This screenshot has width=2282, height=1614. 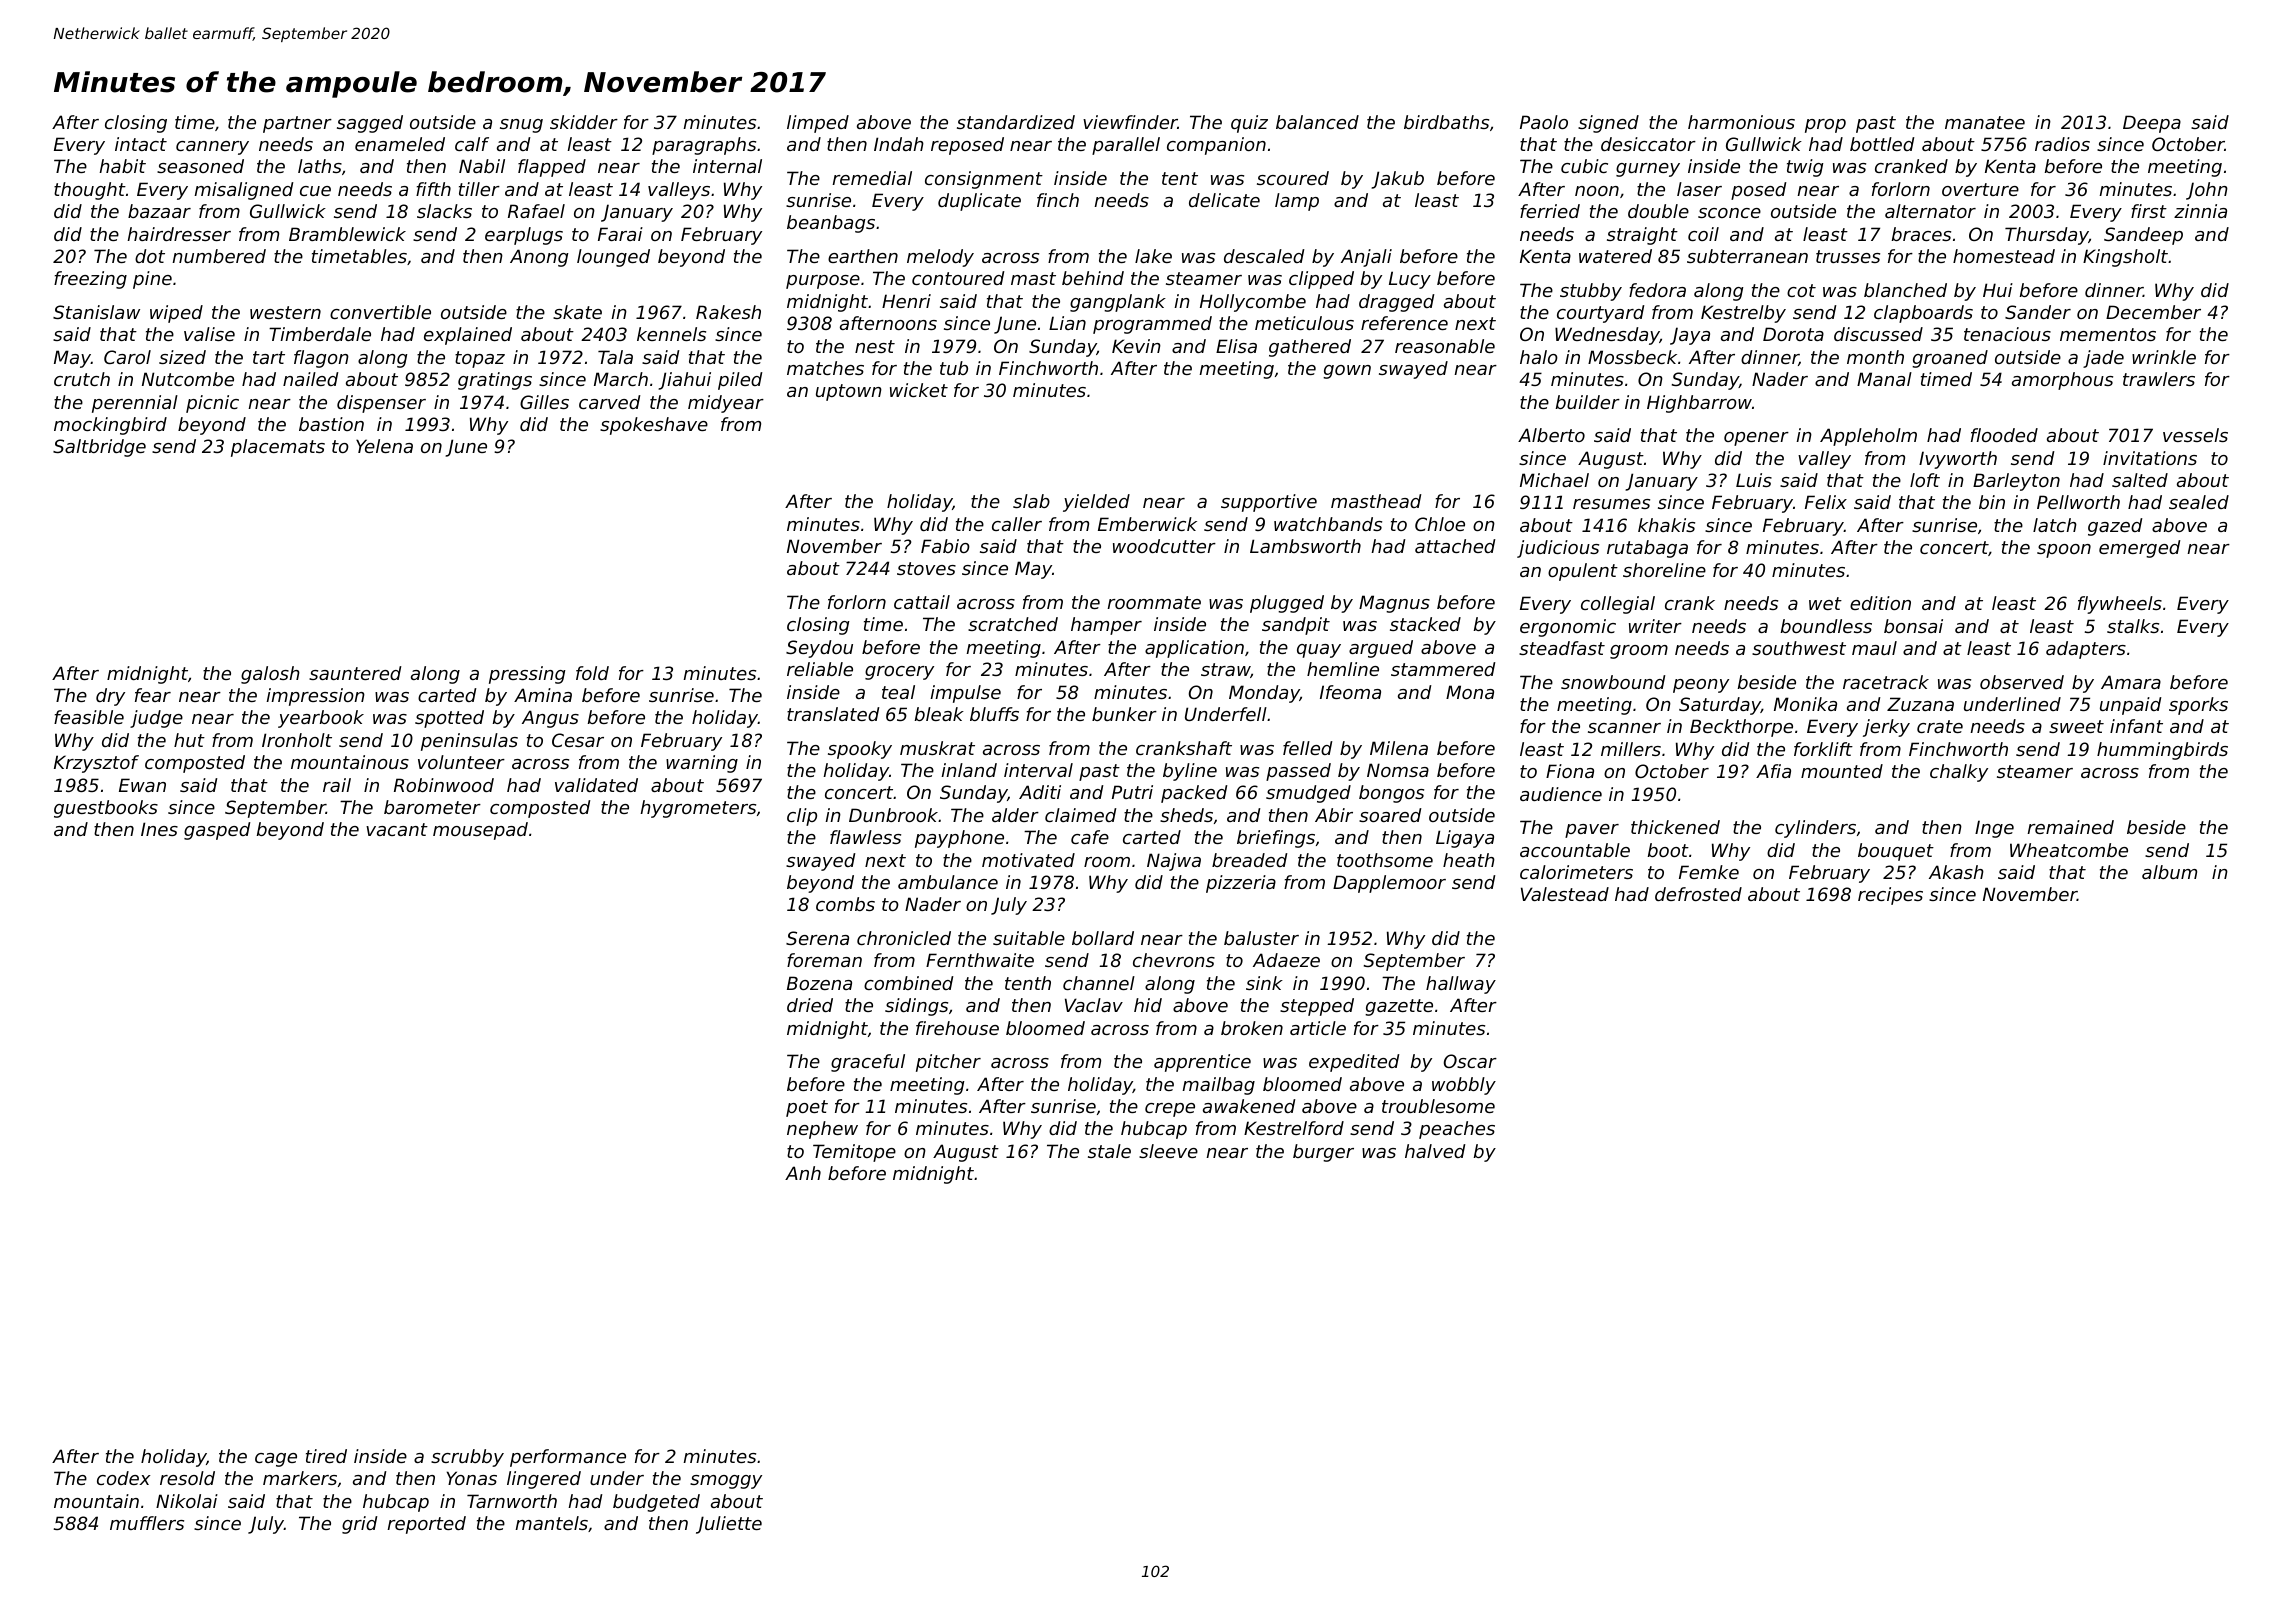 What do you see at coordinates (1959, 773) in the screenshot?
I see `chalky` at bounding box center [1959, 773].
